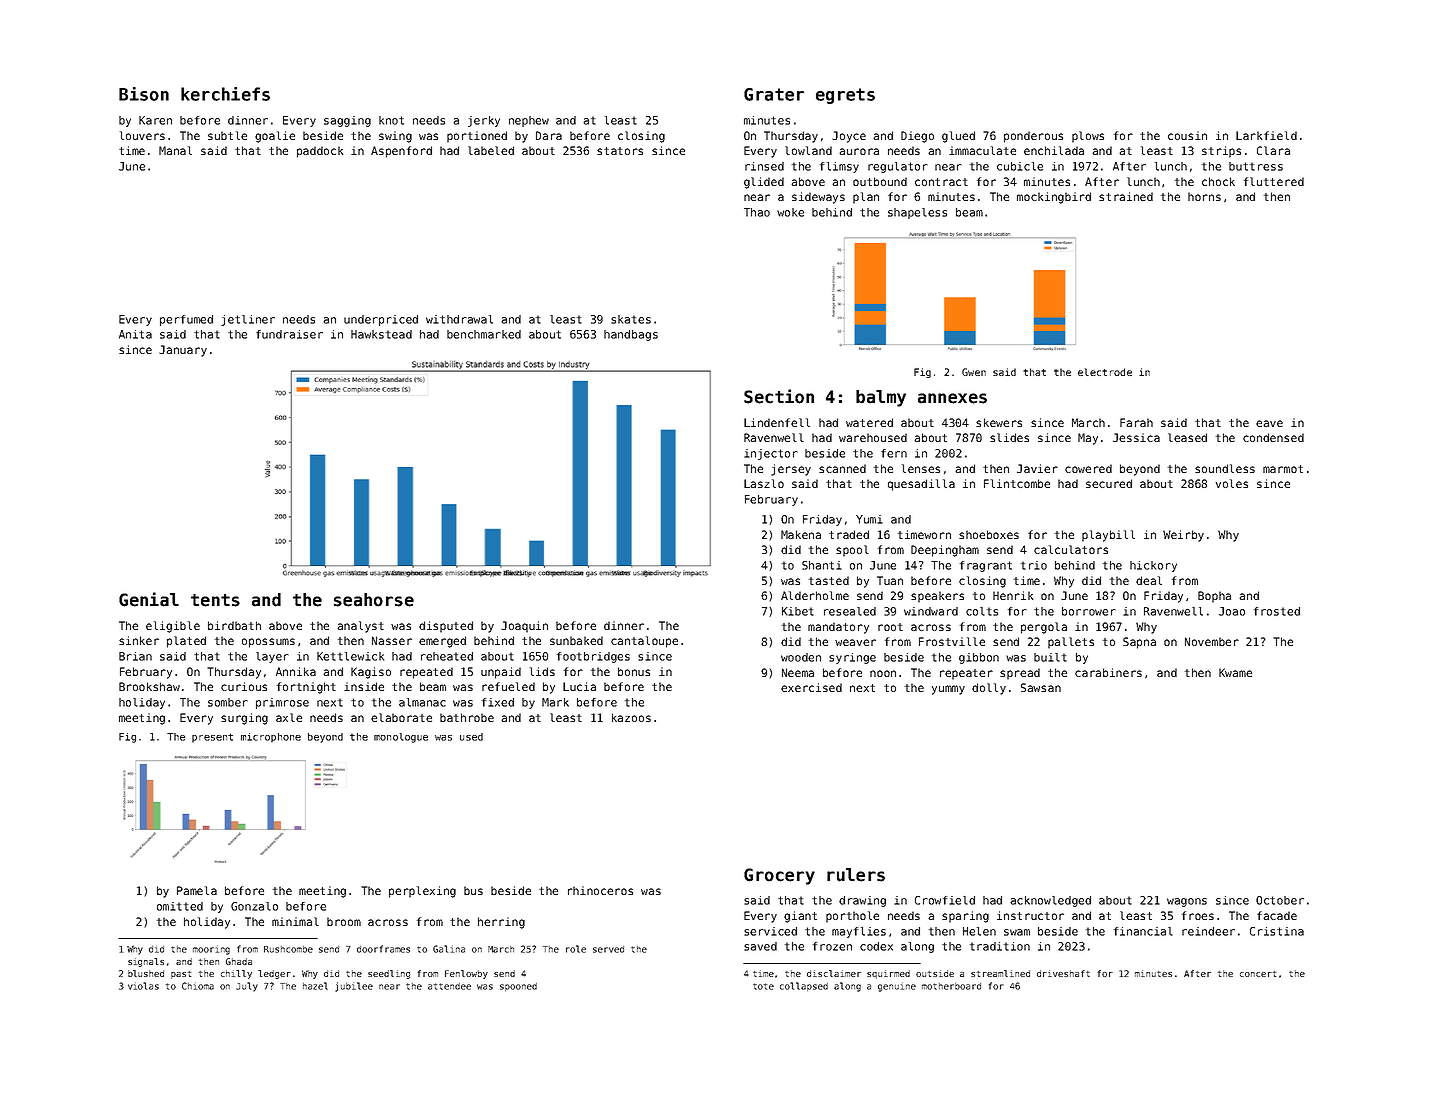 Image resolution: width=1439 pixels, height=1112 pixels. I want to click on Manal, so click(175, 150).
